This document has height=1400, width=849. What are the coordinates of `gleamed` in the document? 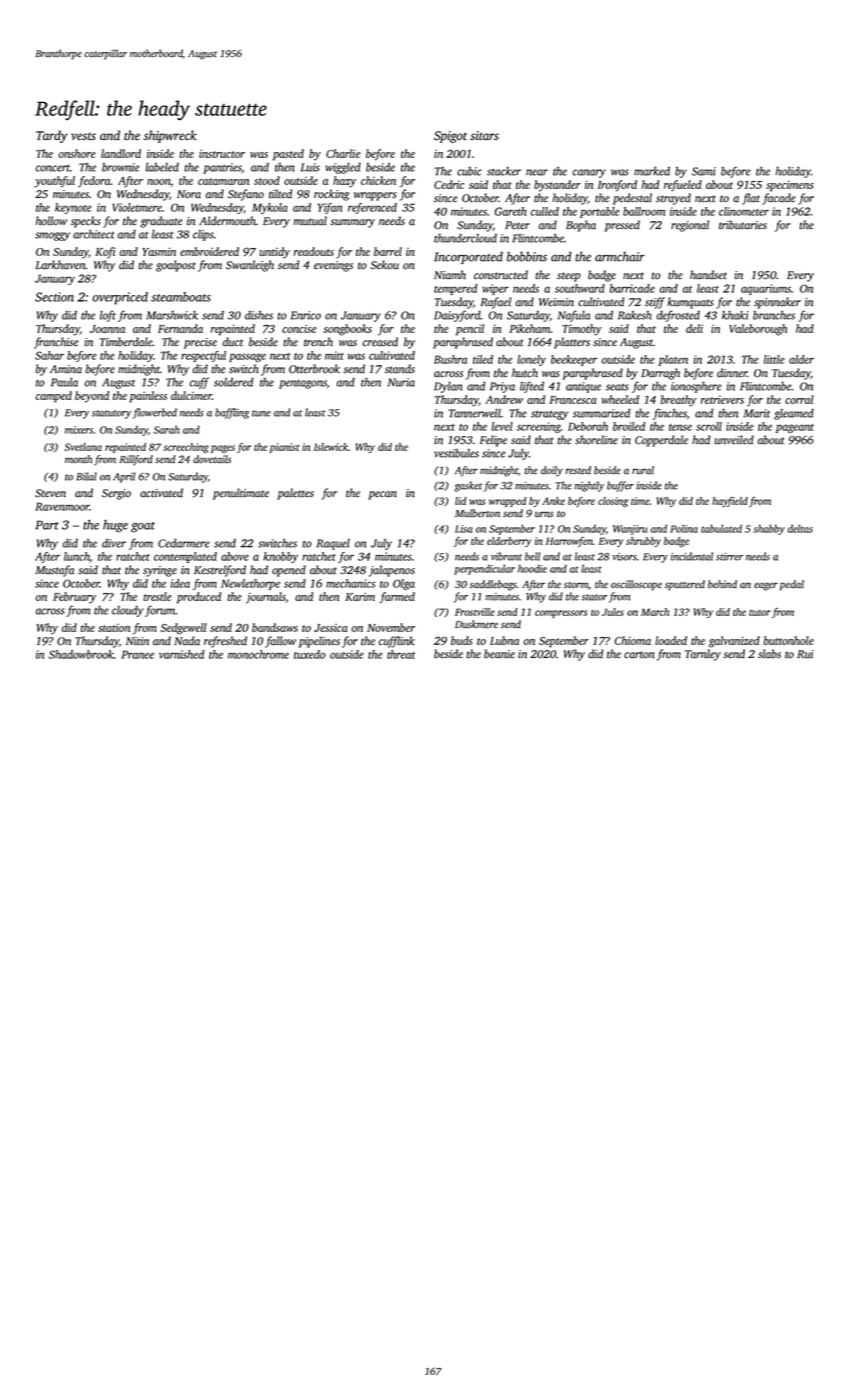 It's located at (794, 414).
